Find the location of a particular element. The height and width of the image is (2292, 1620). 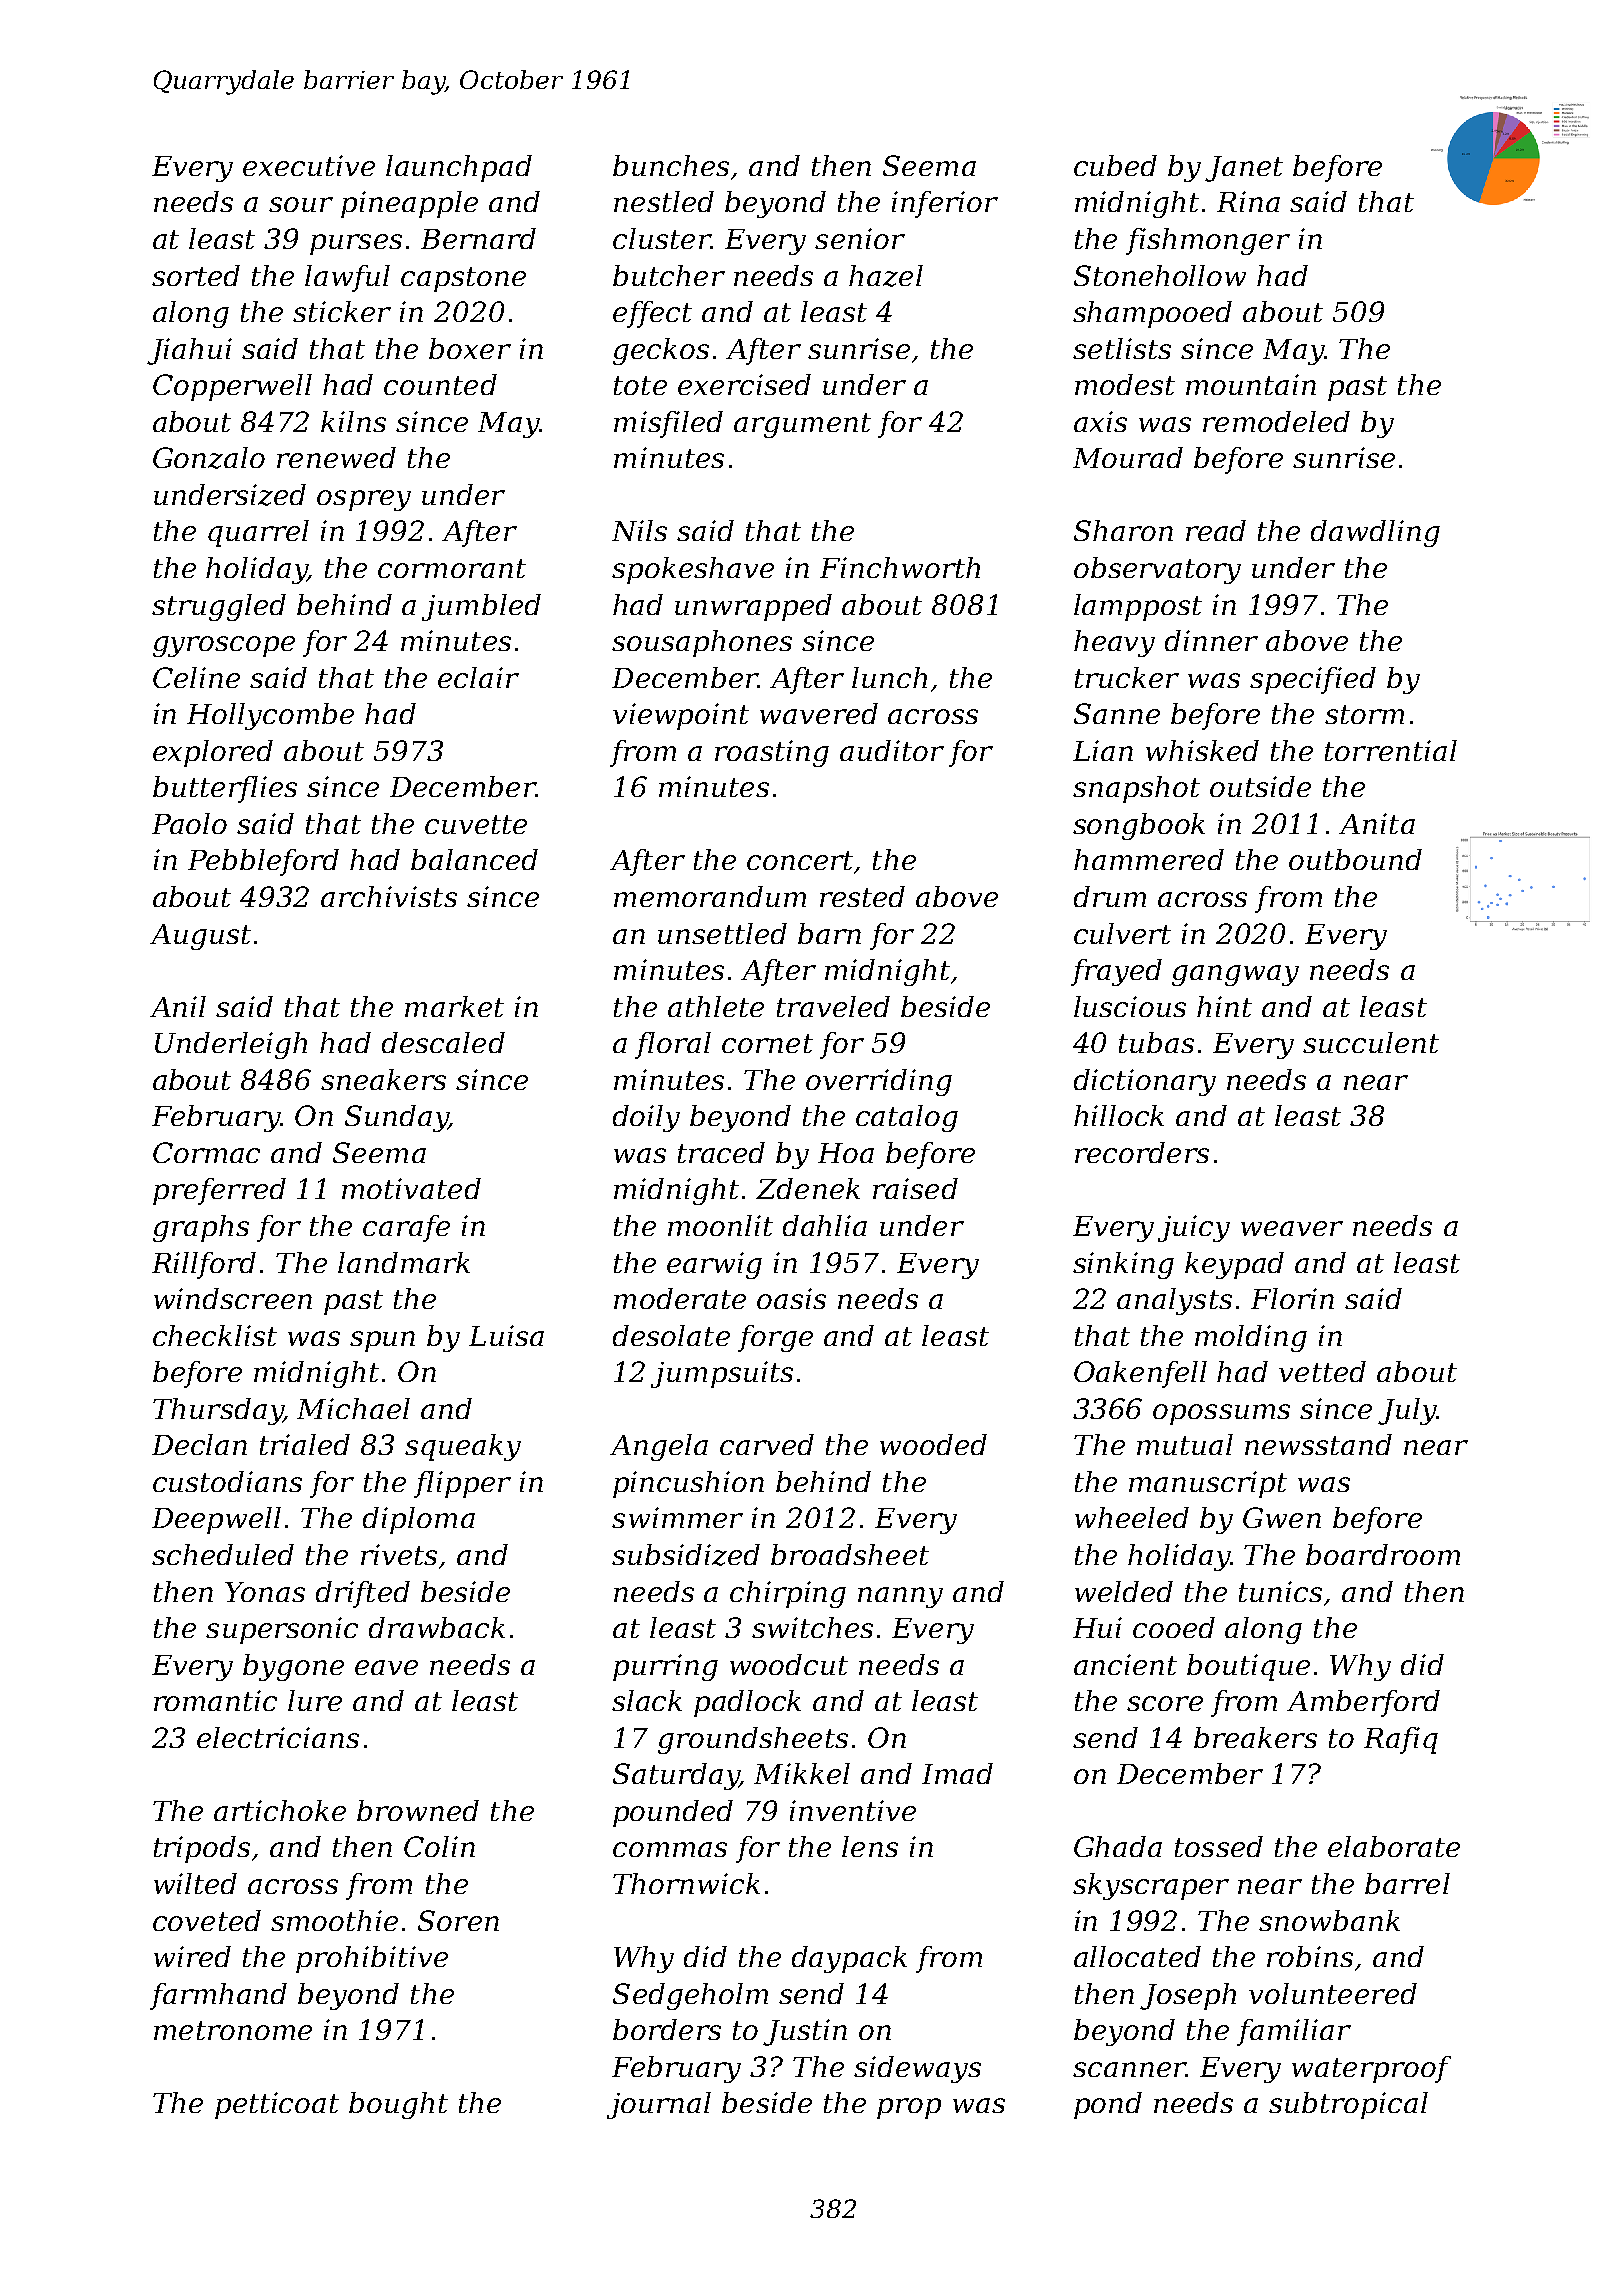

vetted is located at coordinates (1322, 1371).
